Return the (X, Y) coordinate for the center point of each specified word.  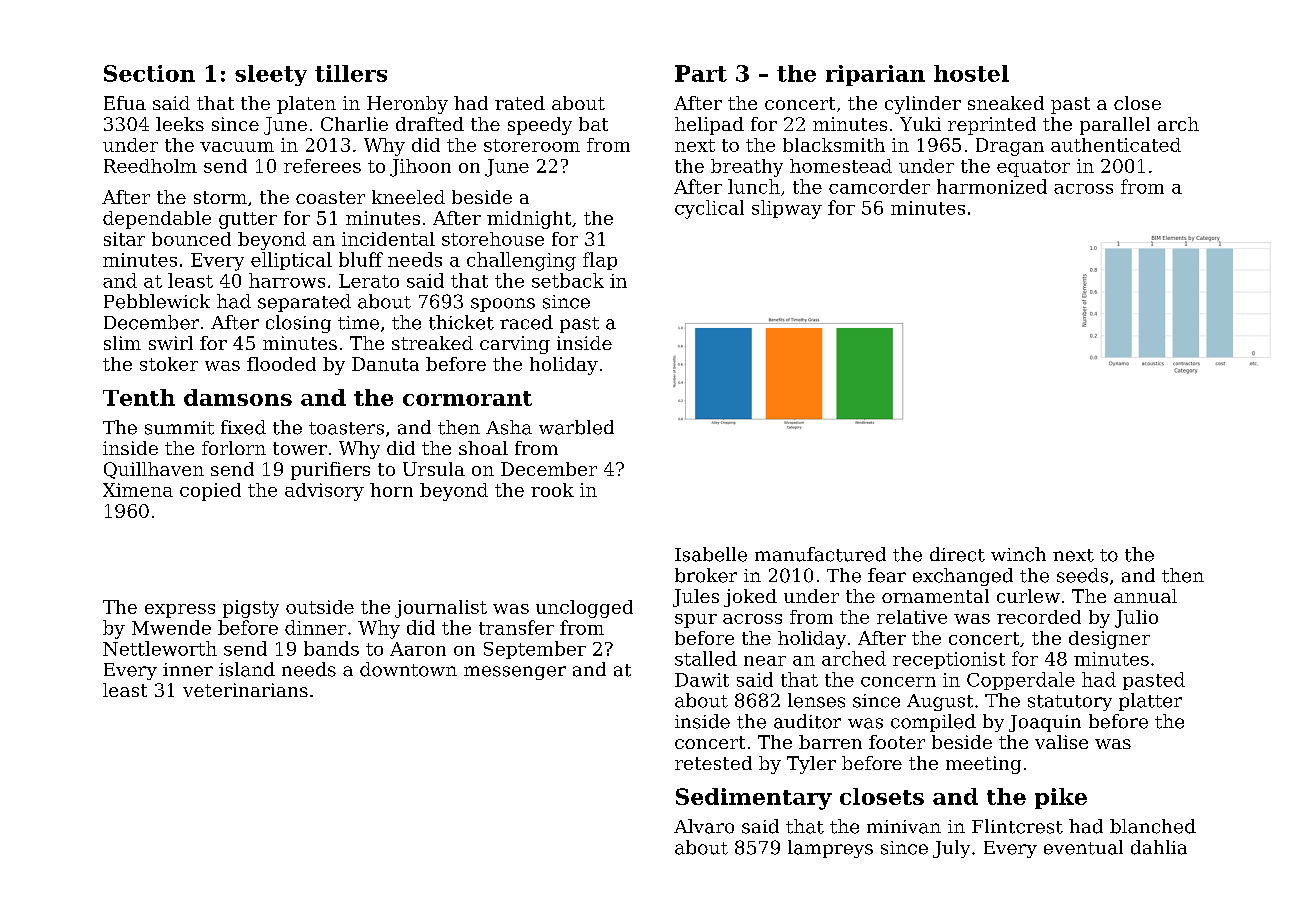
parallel (1115, 126)
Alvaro (704, 826)
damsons (238, 397)
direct (957, 554)
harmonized (992, 186)
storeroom (532, 145)
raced (526, 322)
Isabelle (711, 554)
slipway (787, 209)
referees (322, 166)
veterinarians (245, 690)
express (180, 611)
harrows (287, 280)
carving (515, 345)
